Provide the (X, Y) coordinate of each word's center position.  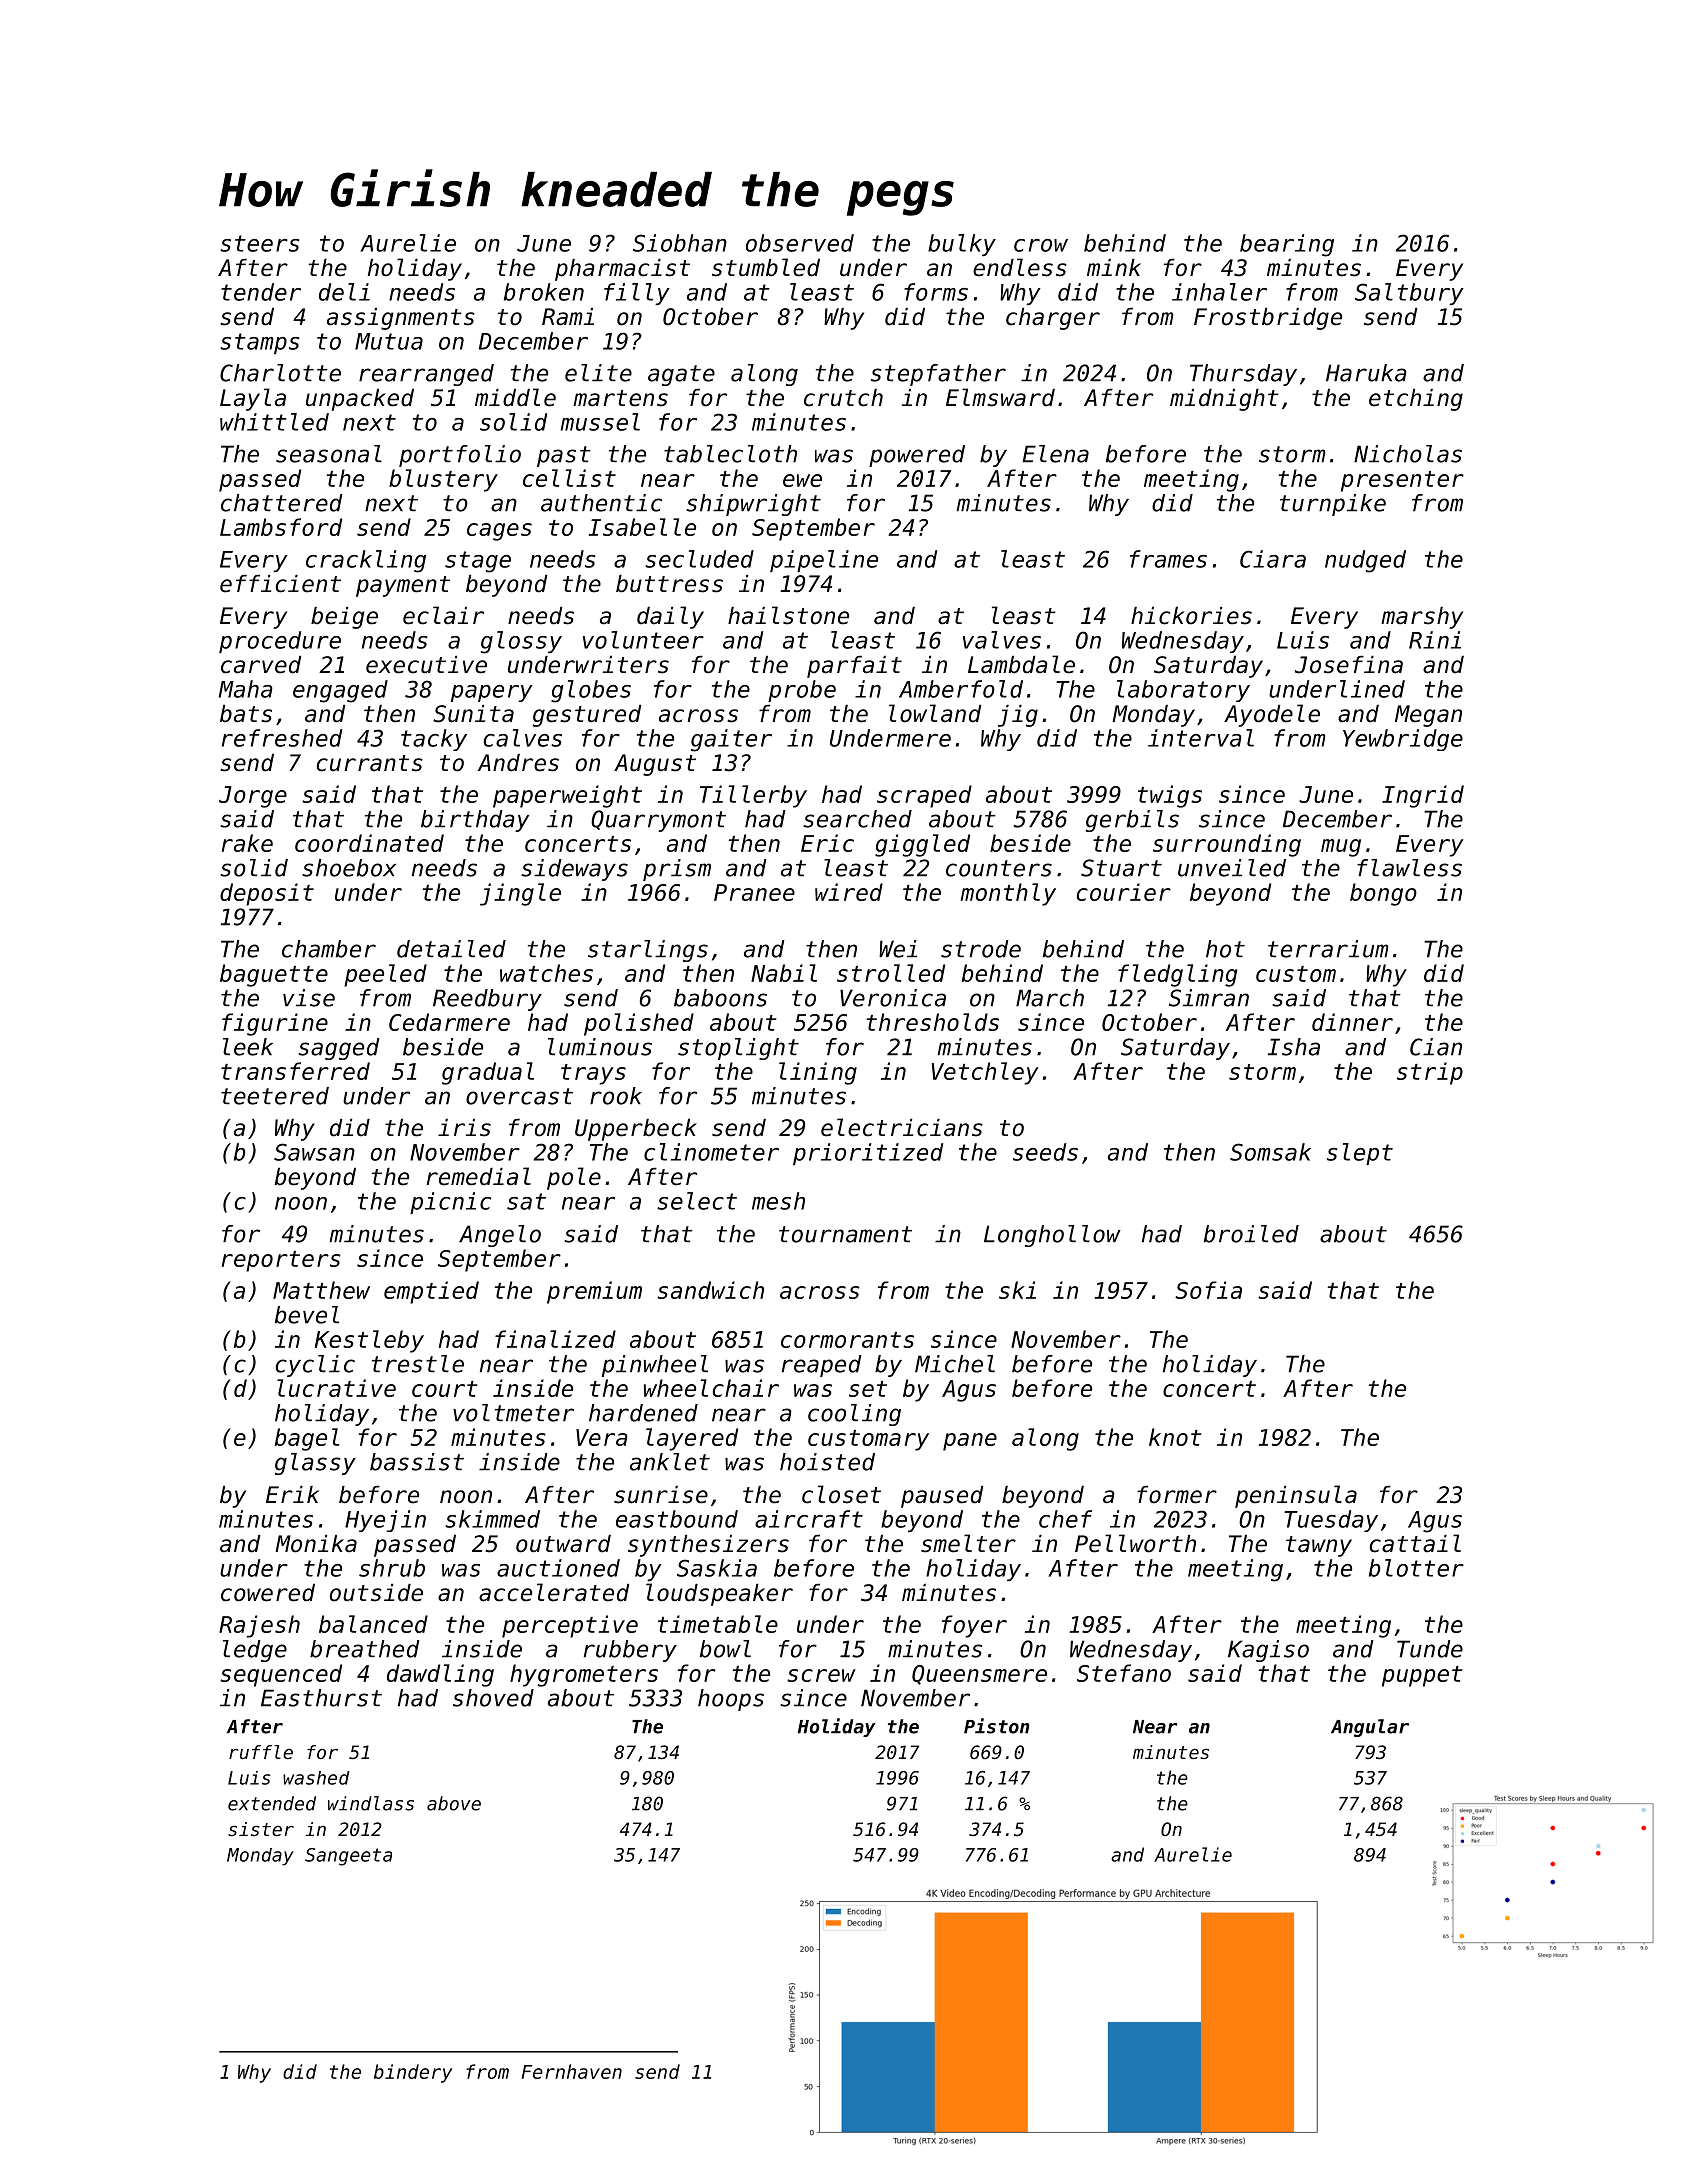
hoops (731, 1700)
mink (1114, 267)
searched (857, 819)
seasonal (329, 454)
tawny (1319, 1546)
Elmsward (1000, 397)
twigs (1170, 796)
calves (523, 738)
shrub (392, 1568)
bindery (413, 2073)
